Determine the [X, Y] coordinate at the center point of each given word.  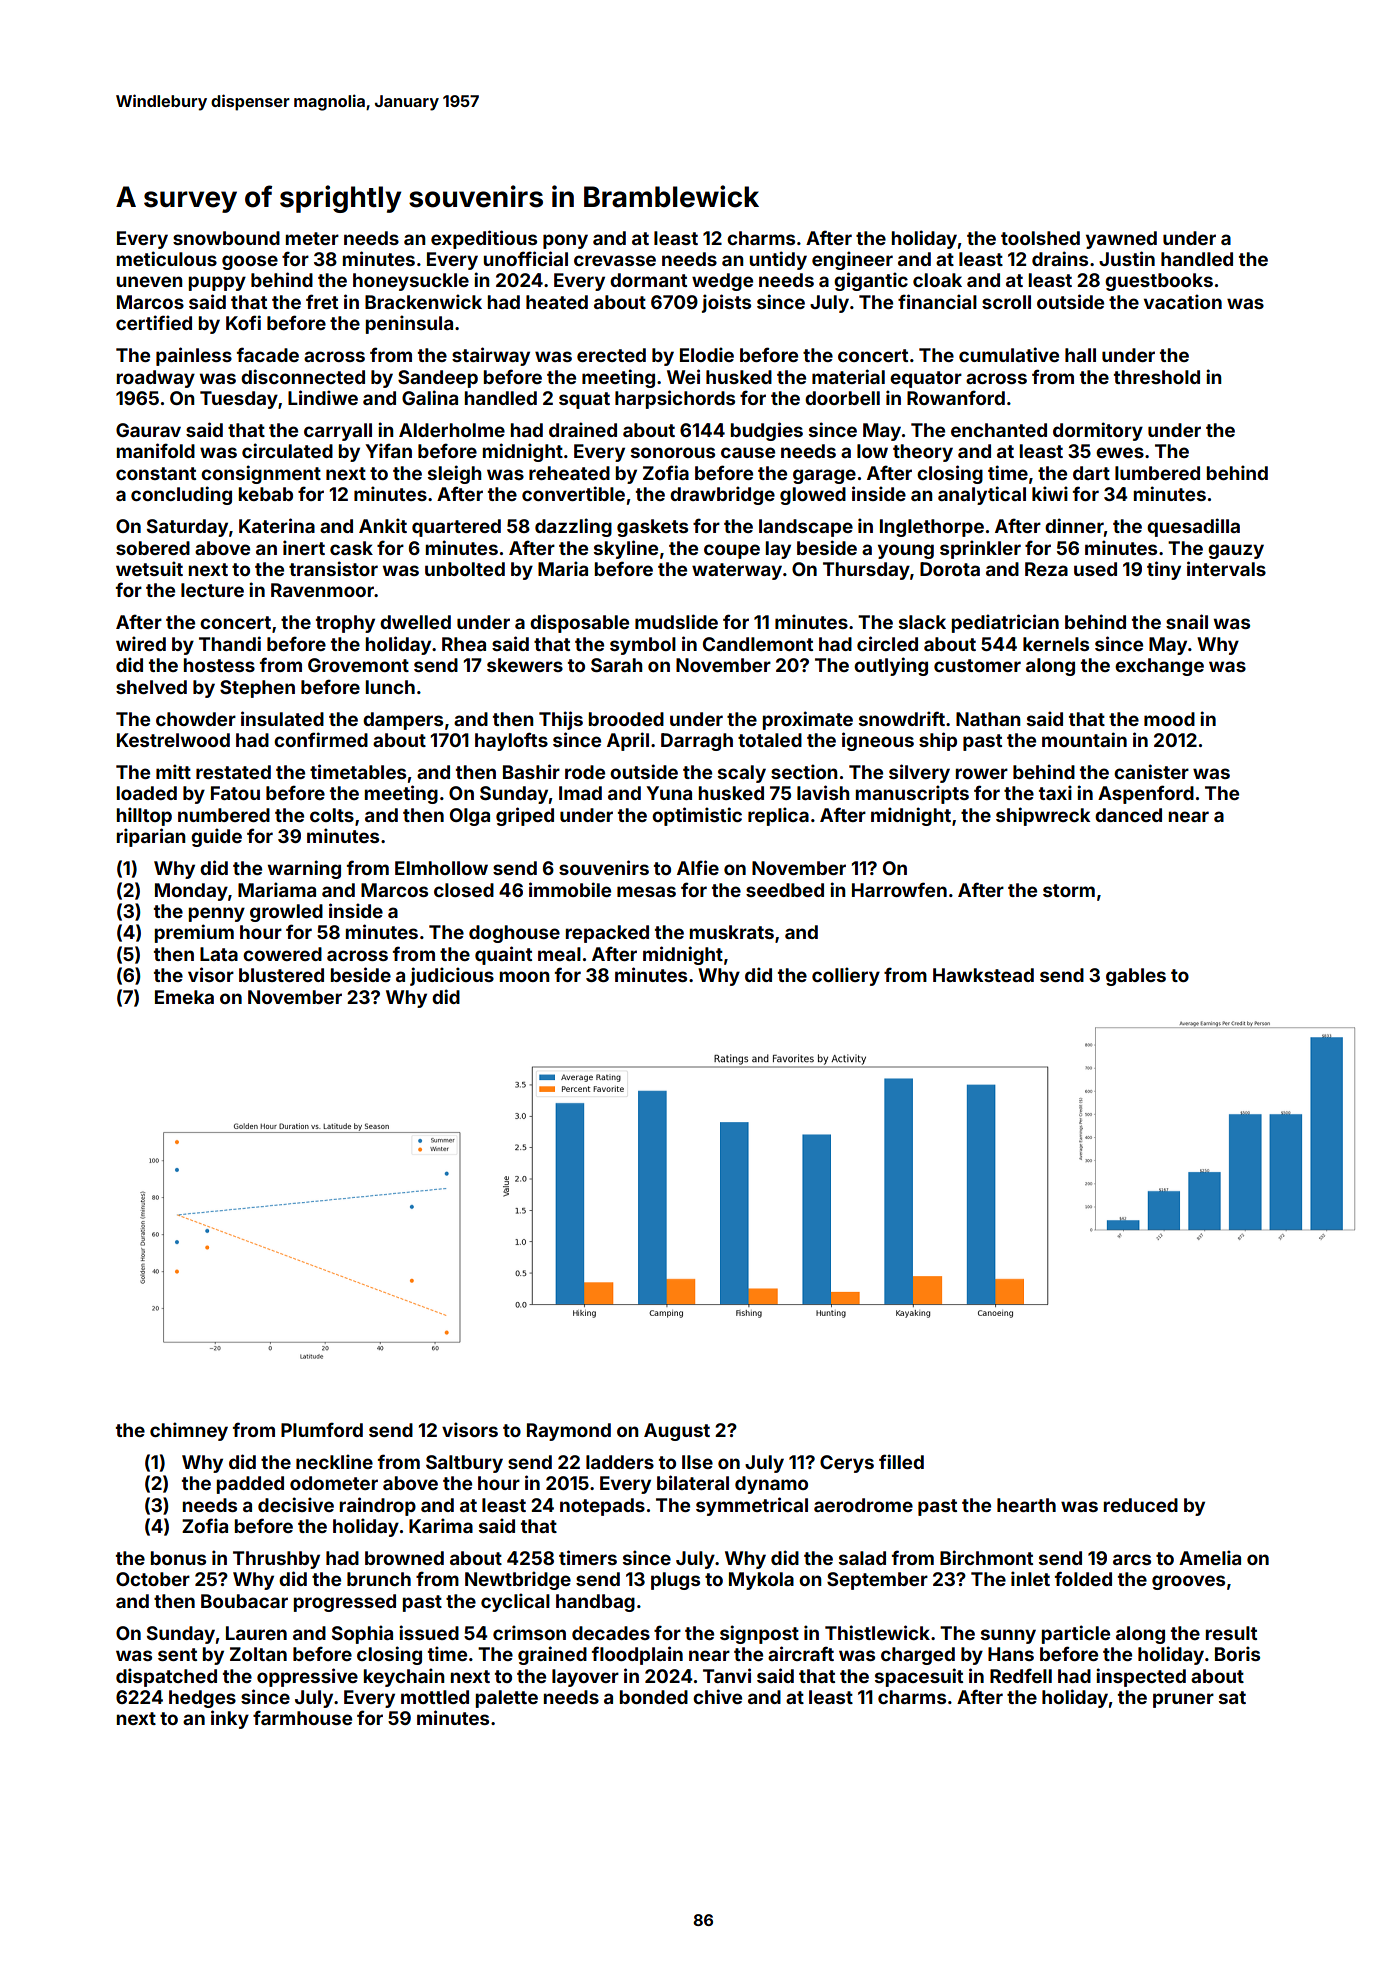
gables [1136, 977]
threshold [1157, 377]
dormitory [1098, 431]
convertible [573, 493]
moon [524, 976]
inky [230, 1719]
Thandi [230, 643]
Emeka [184, 997]
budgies [766, 431]
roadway [155, 379]
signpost [759, 1634]
